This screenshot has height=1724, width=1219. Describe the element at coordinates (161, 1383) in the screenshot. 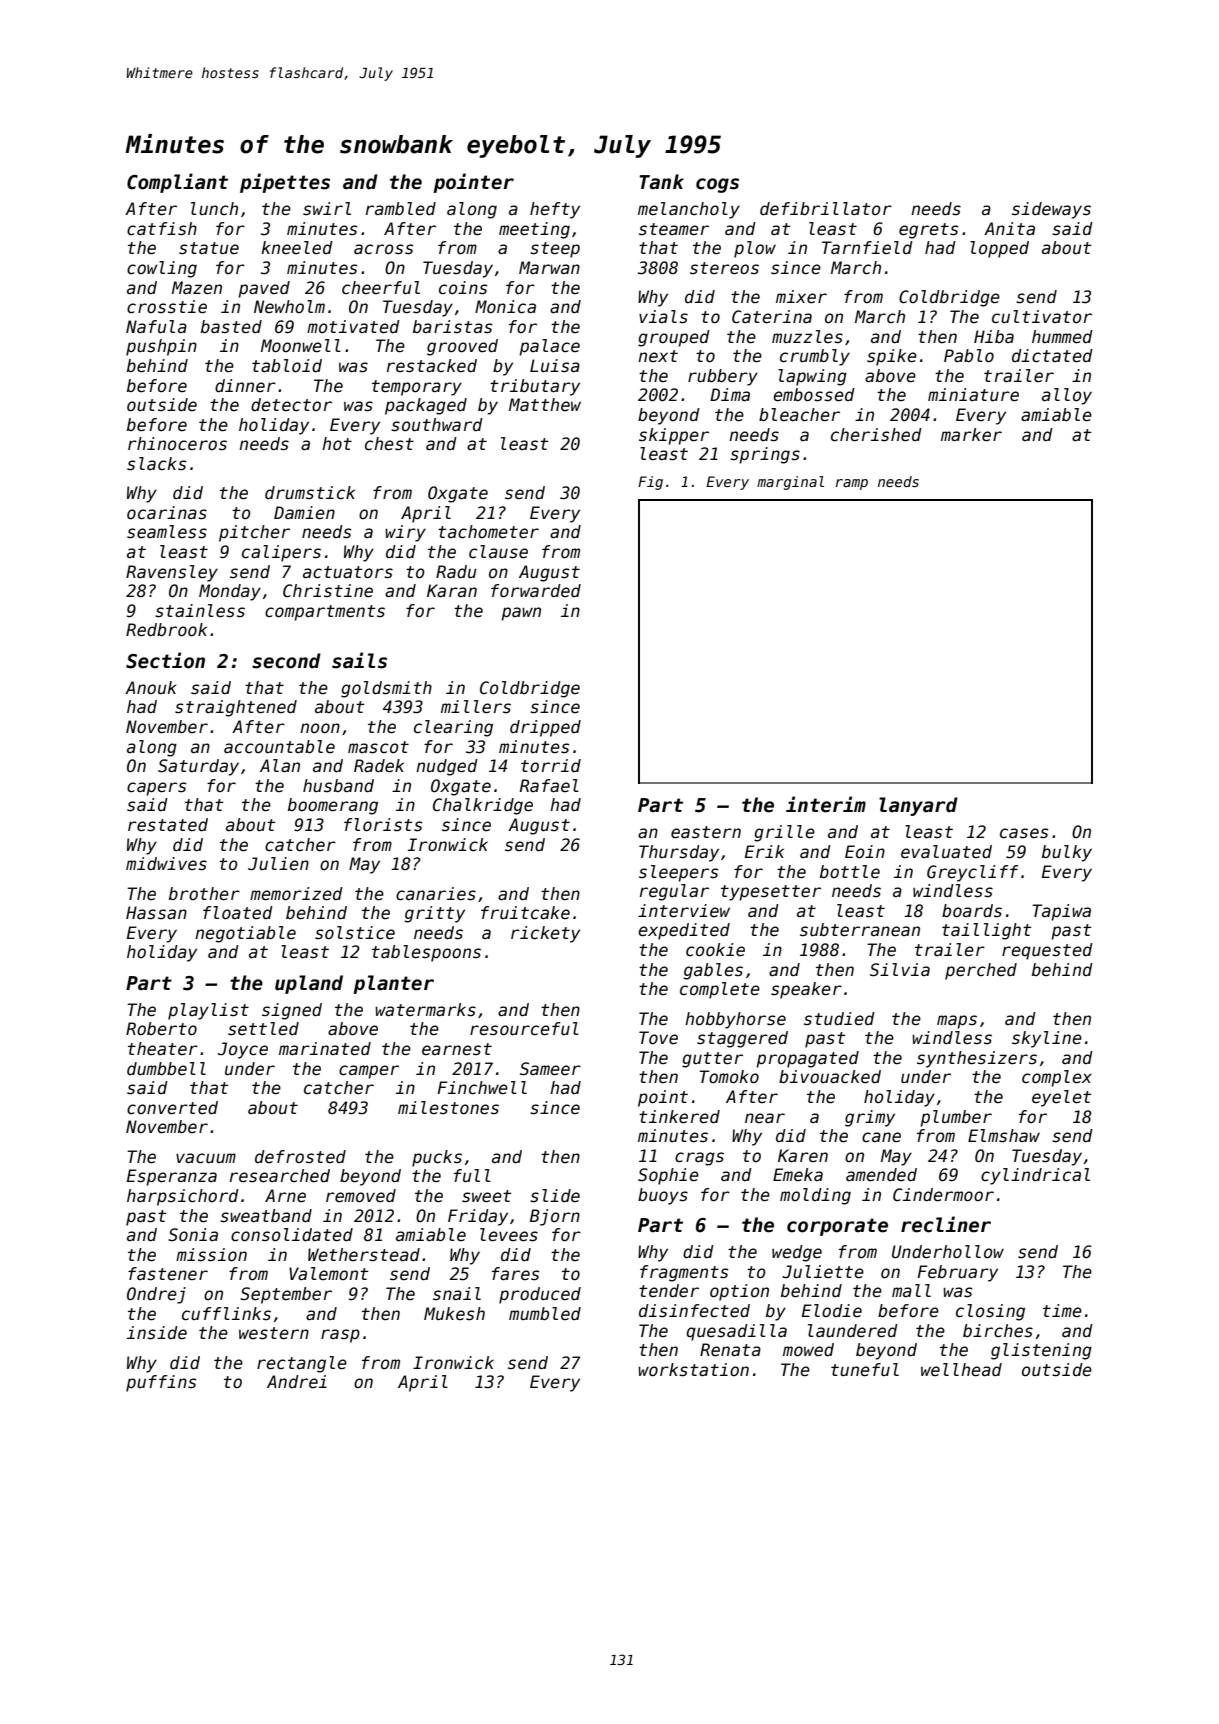

I see `puffins` at that location.
